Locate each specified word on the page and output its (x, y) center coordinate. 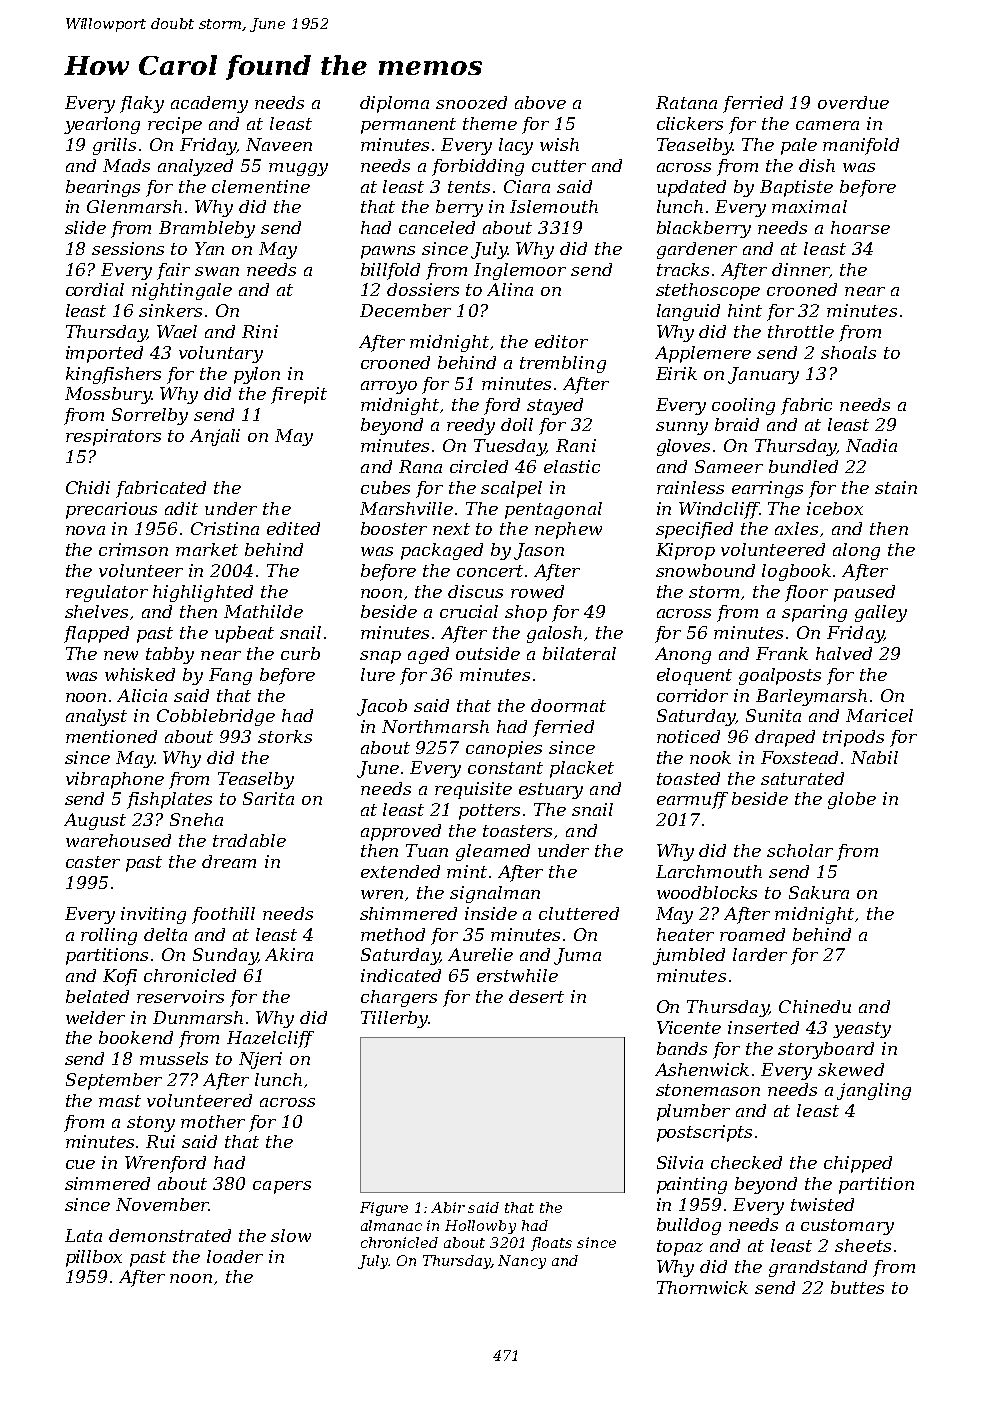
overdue (853, 102)
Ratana (686, 102)
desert (536, 996)
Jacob (382, 707)
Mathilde (263, 611)
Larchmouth (709, 871)
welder (95, 1017)
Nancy (522, 1262)
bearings (103, 188)
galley (881, 613)
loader (235, 1256)
